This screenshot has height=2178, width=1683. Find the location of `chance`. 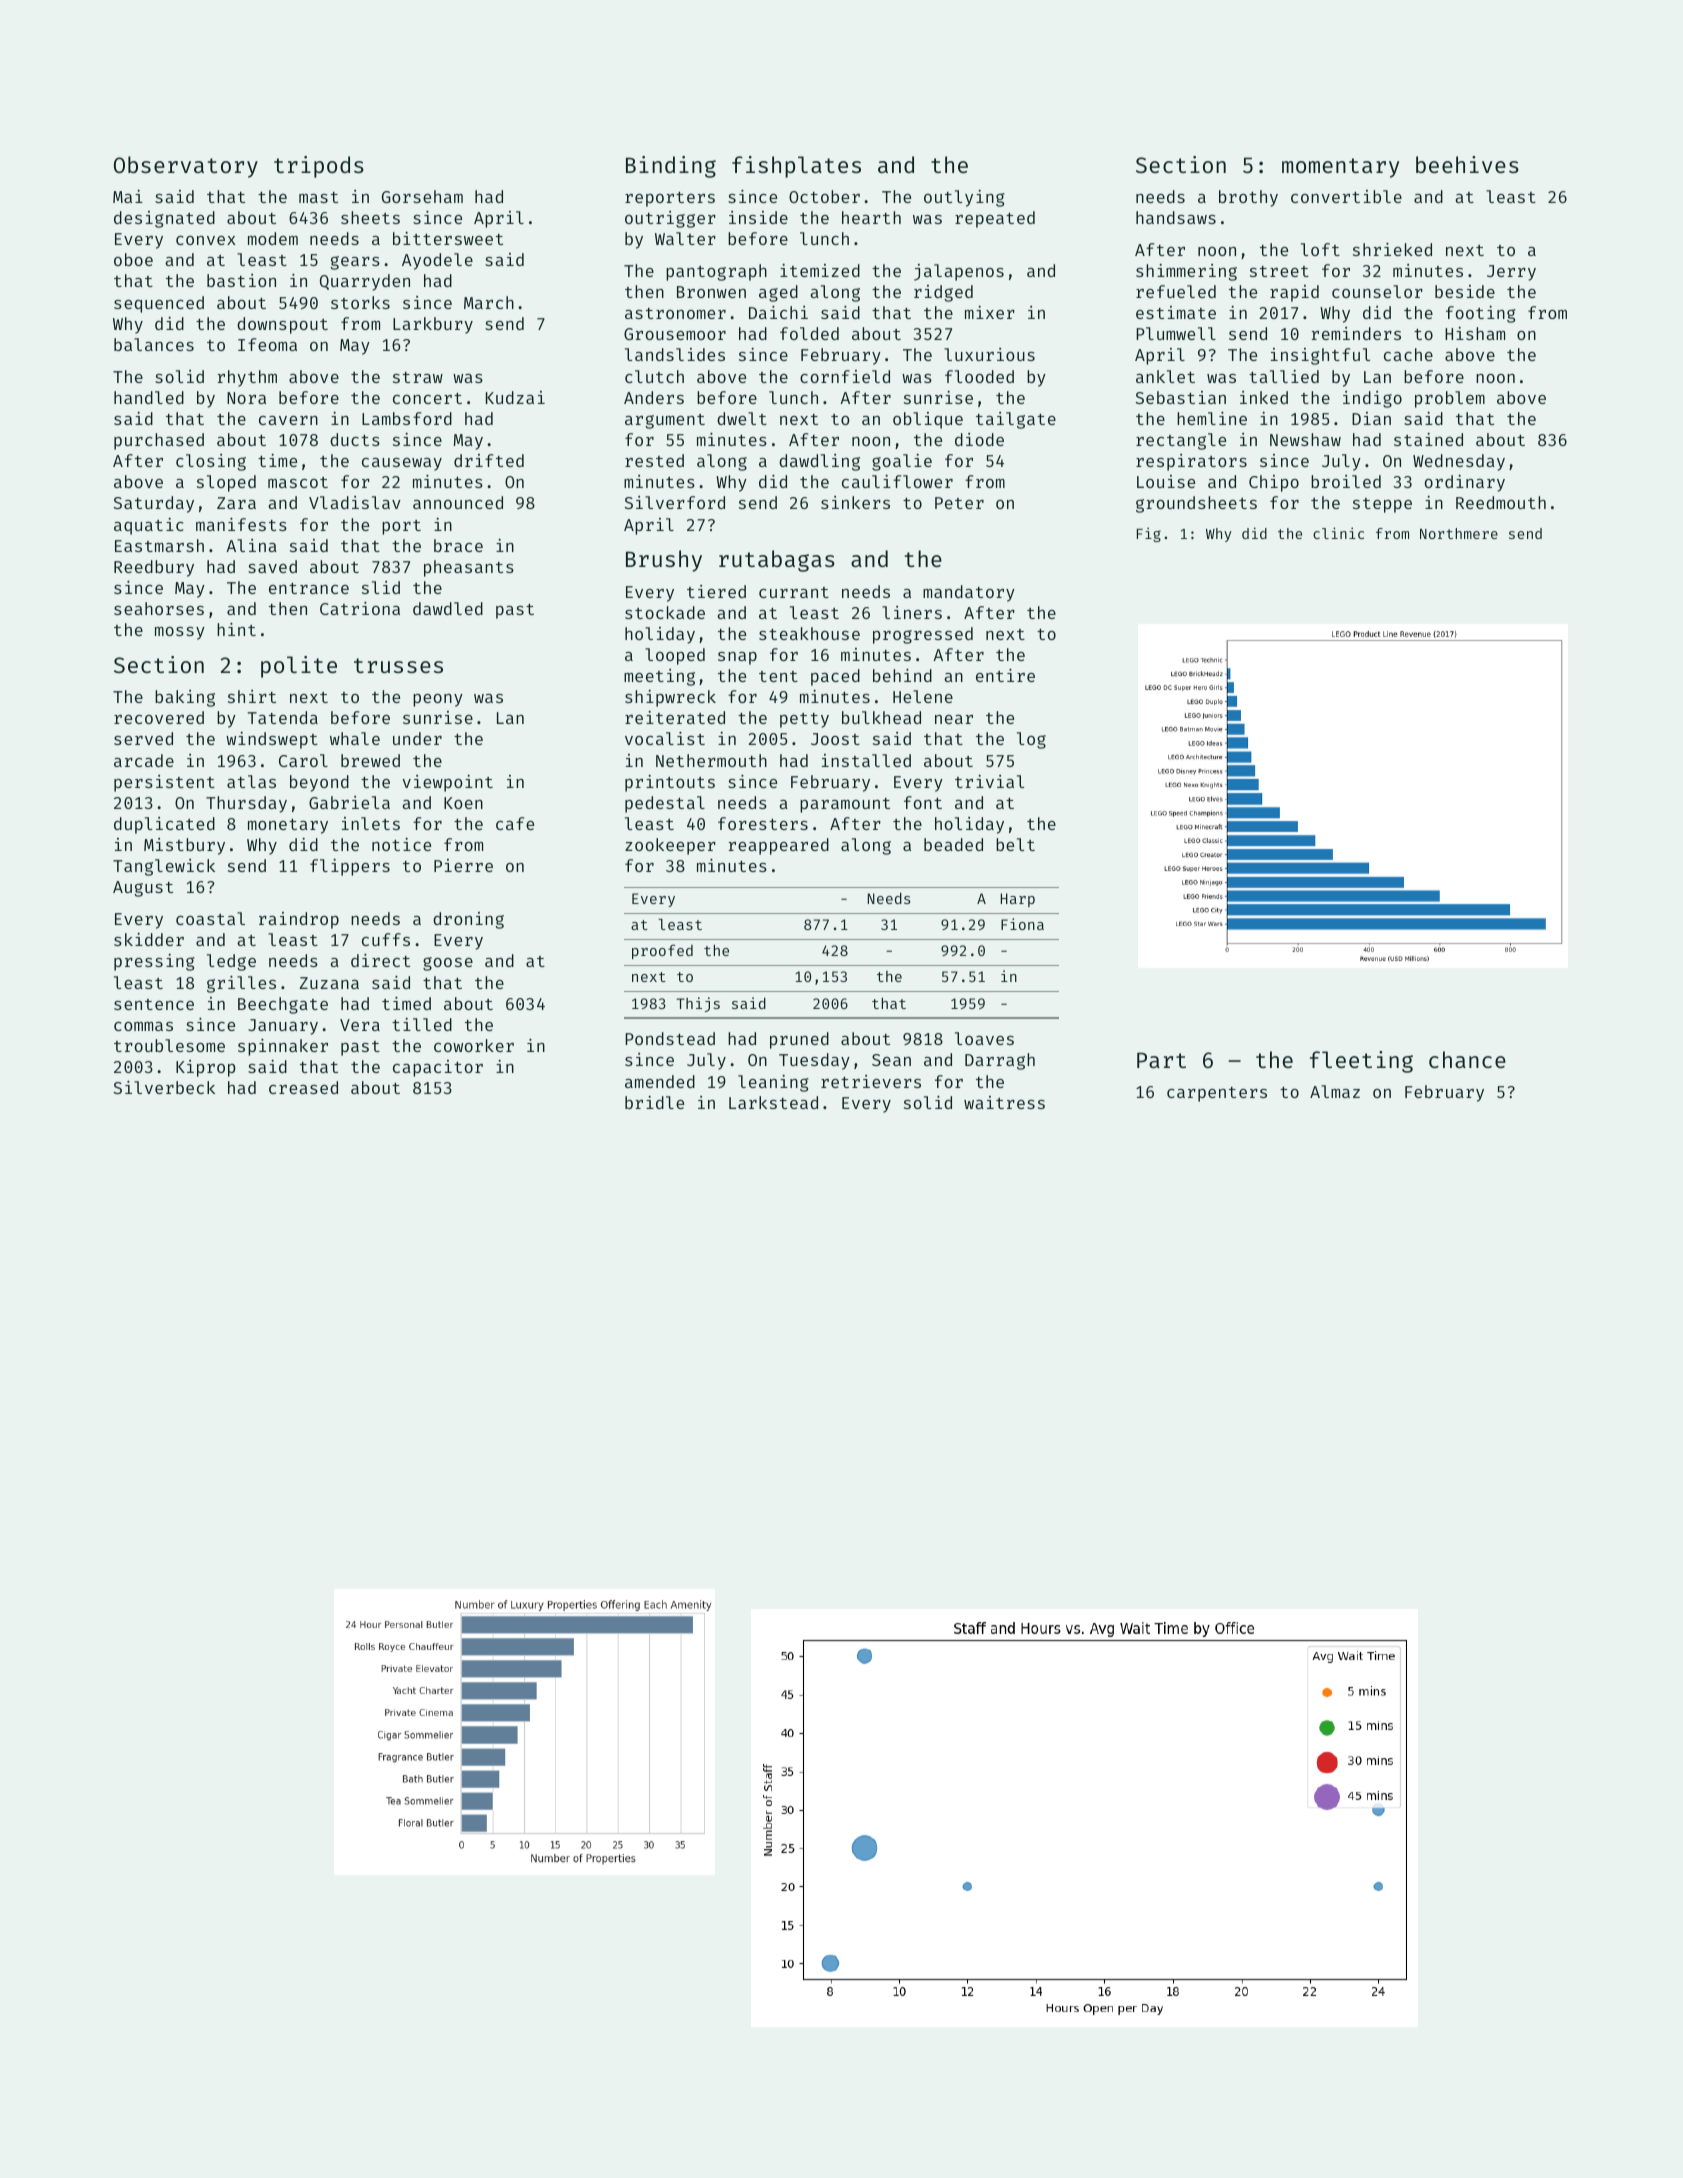

chance is located at coordinates (1467, 1059).
